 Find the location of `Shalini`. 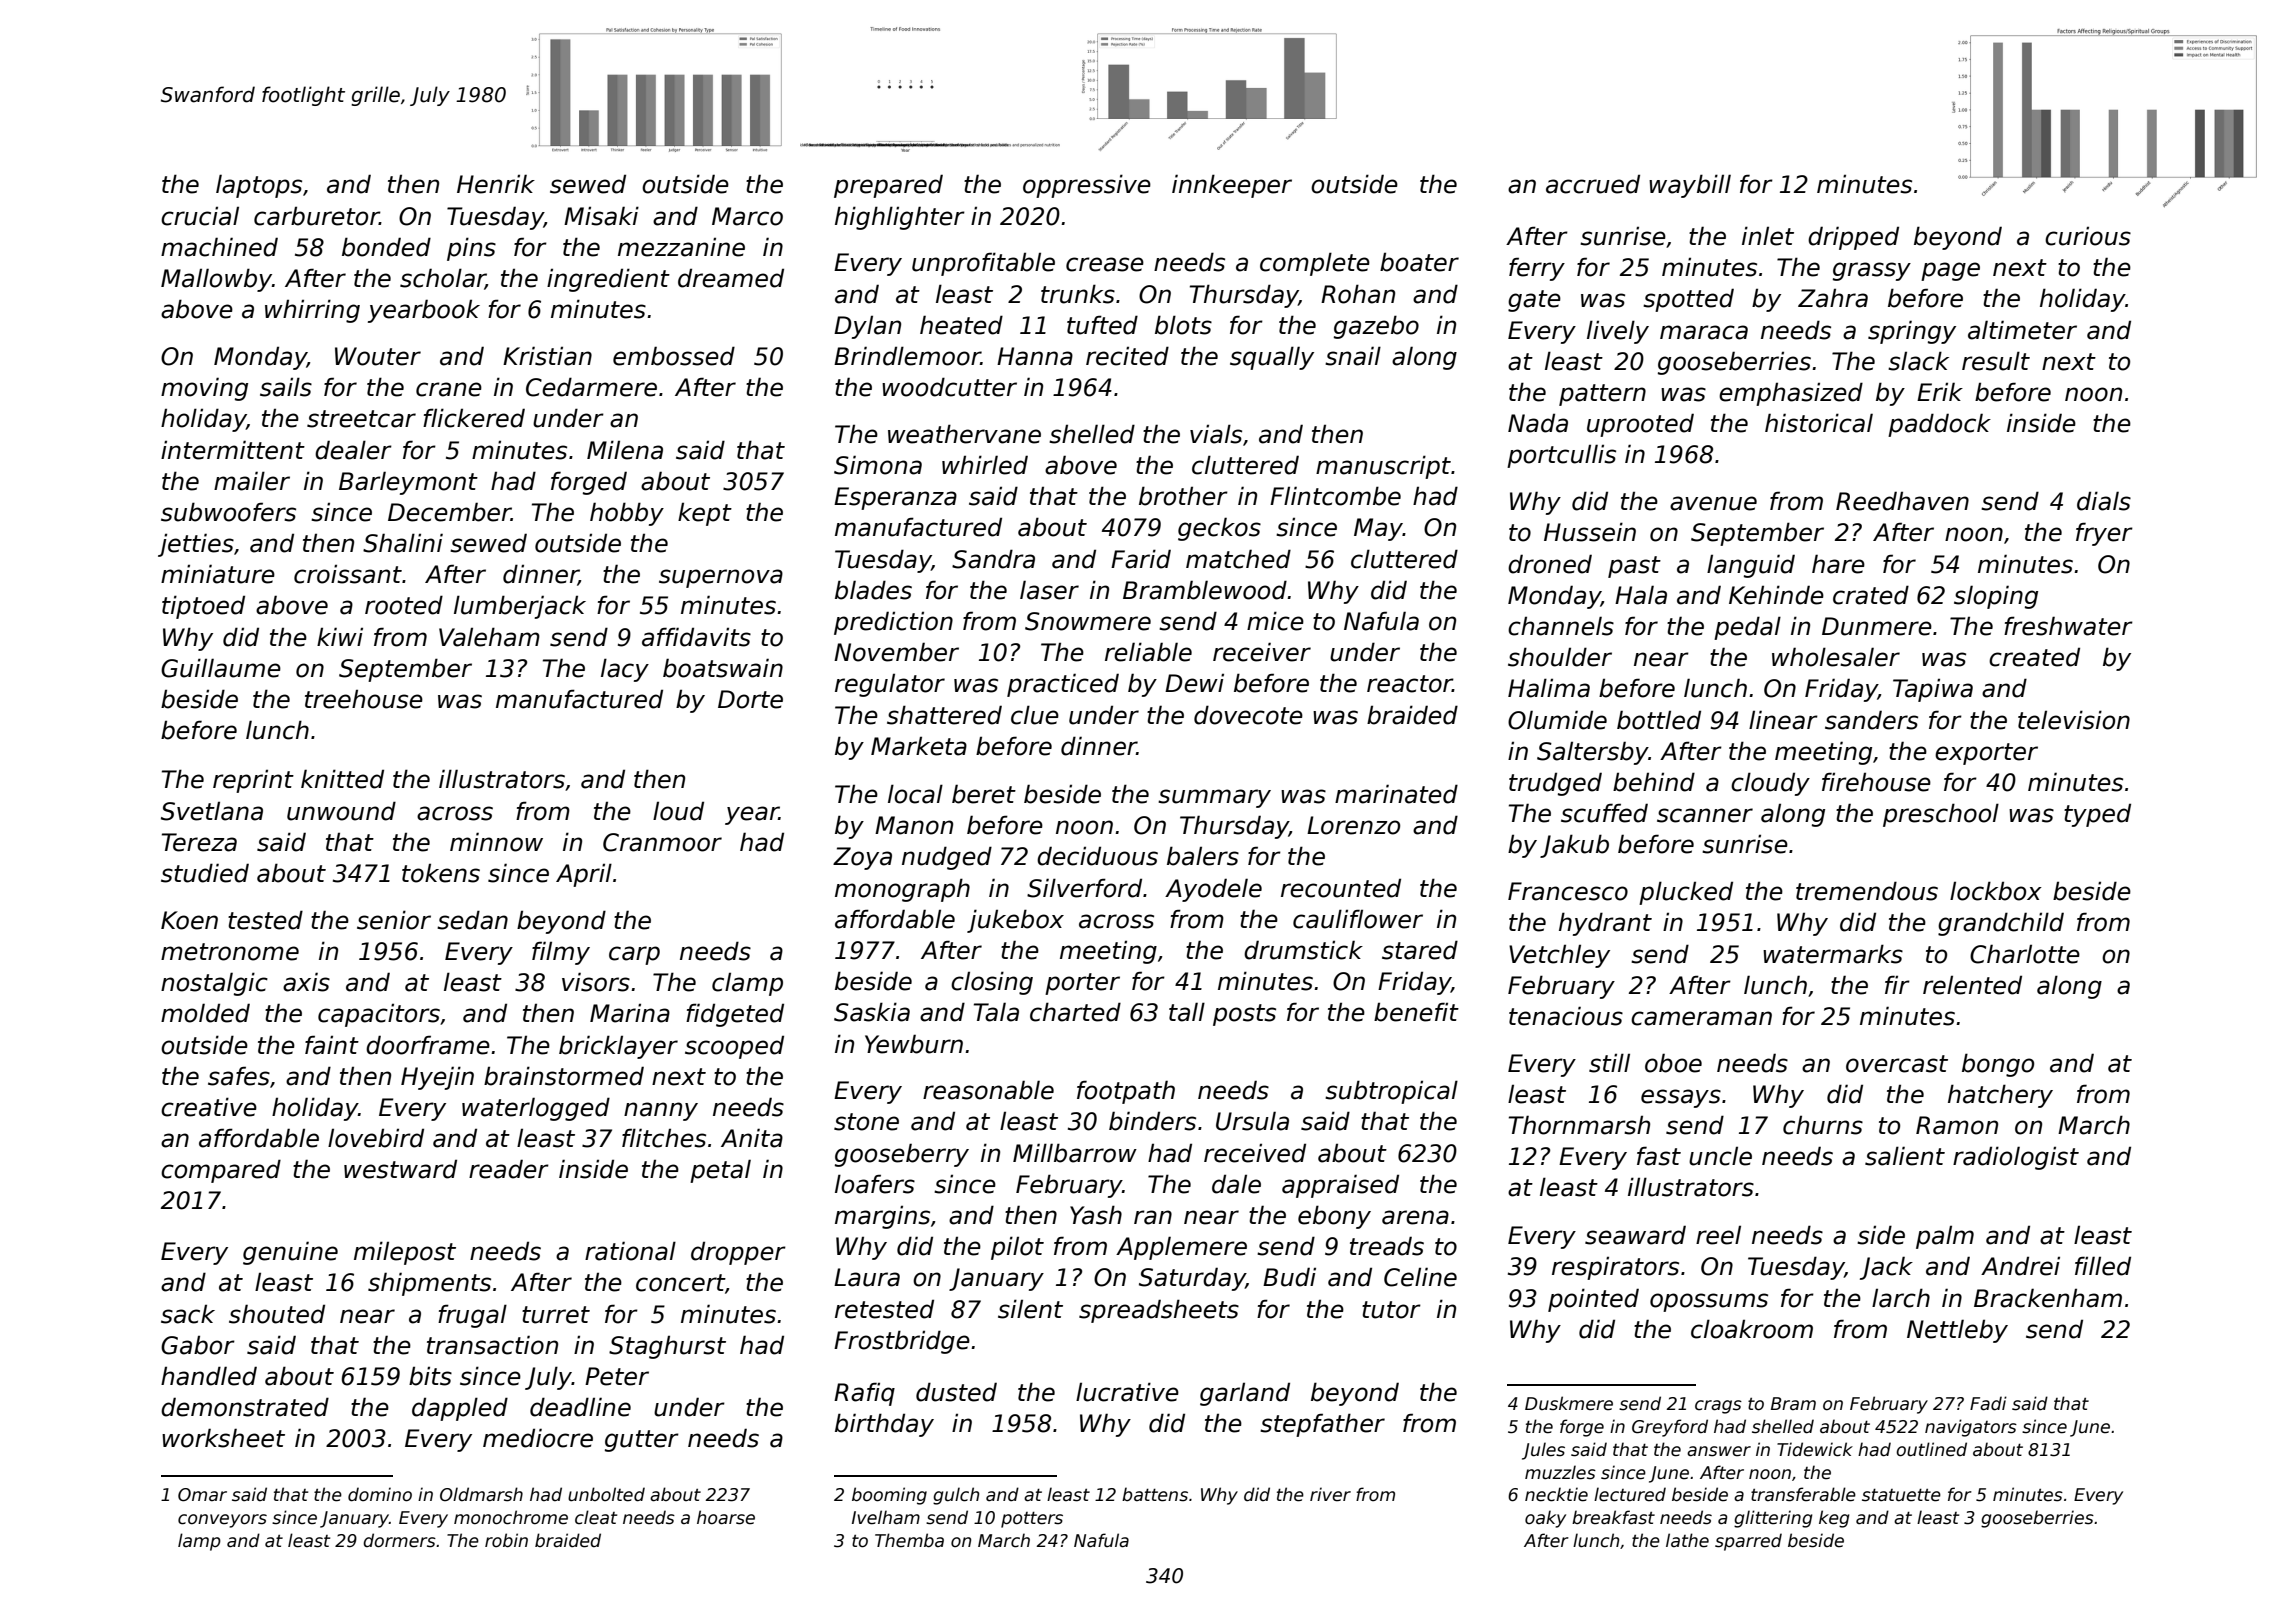

Shalini is located at coordinates (403, 543).
